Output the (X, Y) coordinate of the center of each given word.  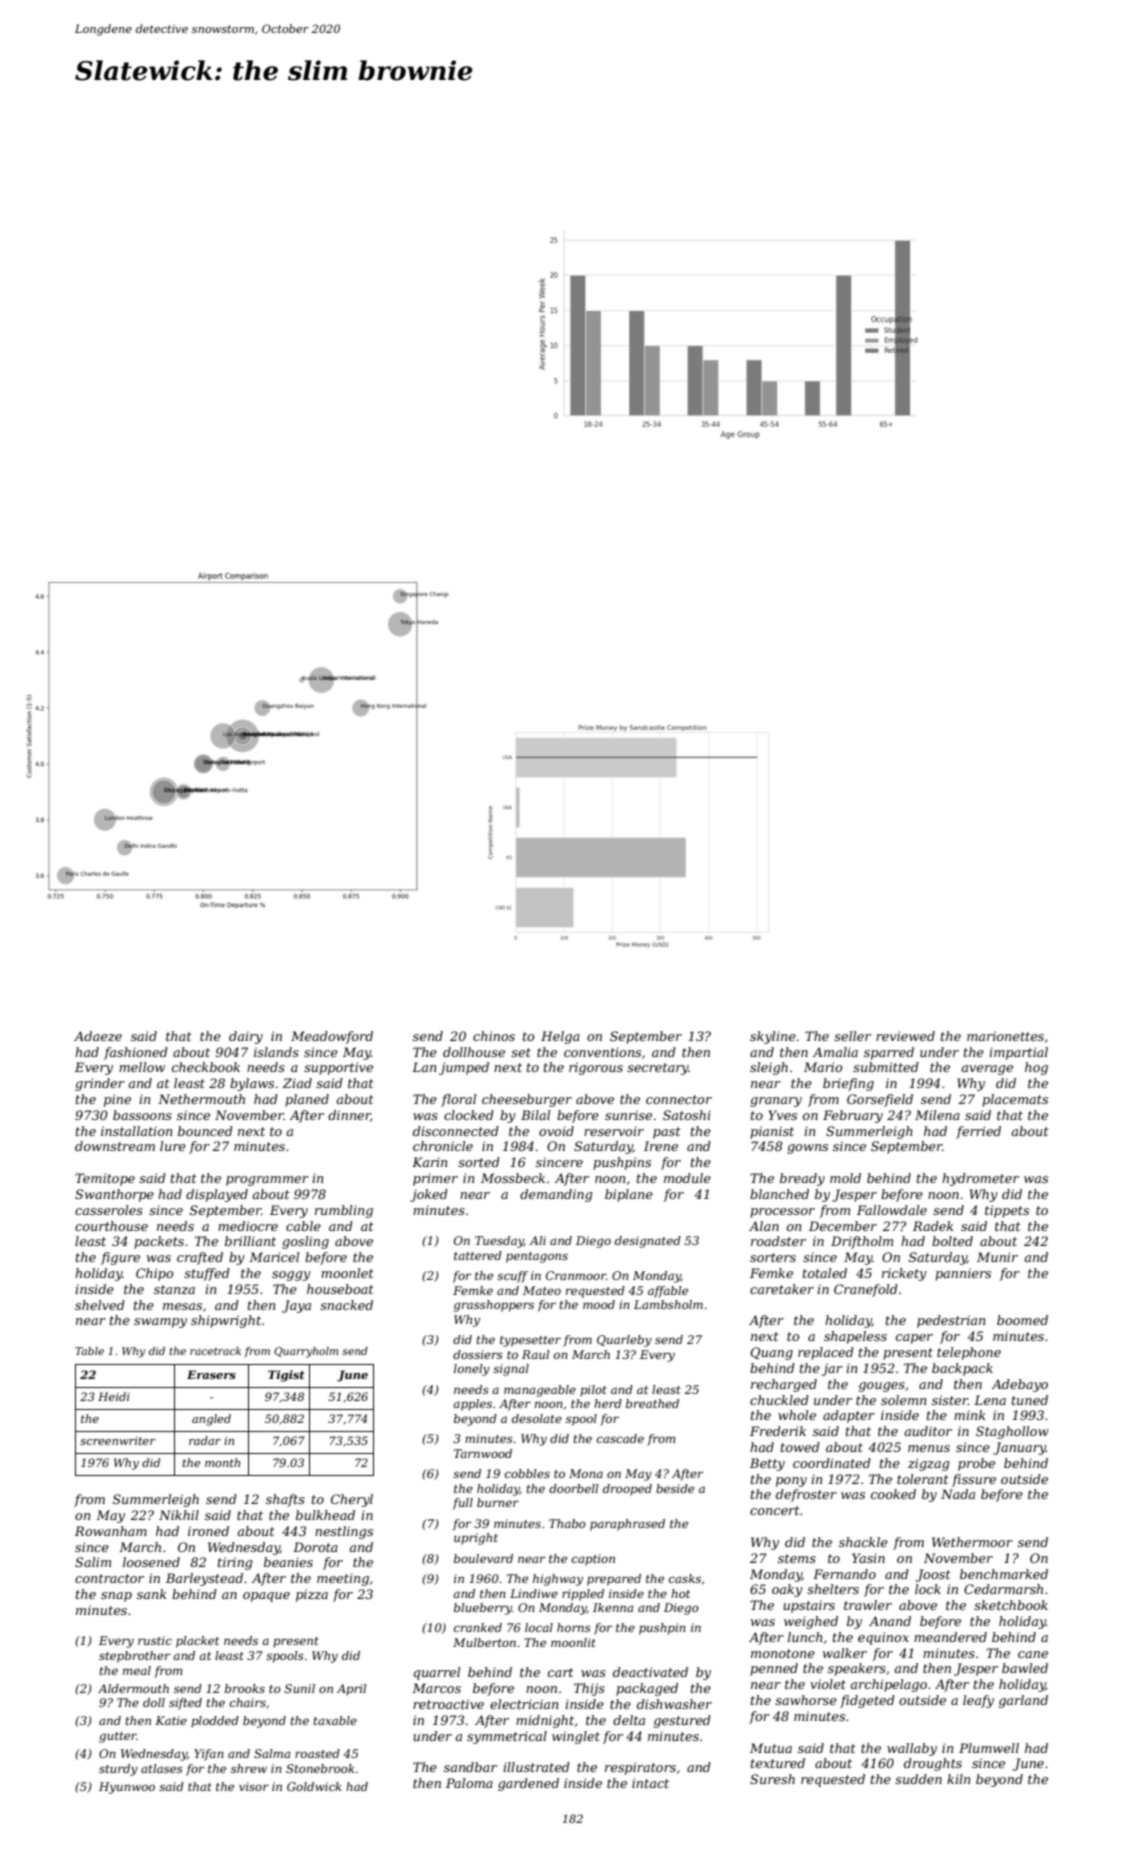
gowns (807, 1149)
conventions (602, 1052)
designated (648, 1242)
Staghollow (1012, 1432)
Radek (933, 1226)
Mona (586, 1473)
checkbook (206, 1067)
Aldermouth (133, 1688)
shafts (285, 1500)
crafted (200, 1258)
